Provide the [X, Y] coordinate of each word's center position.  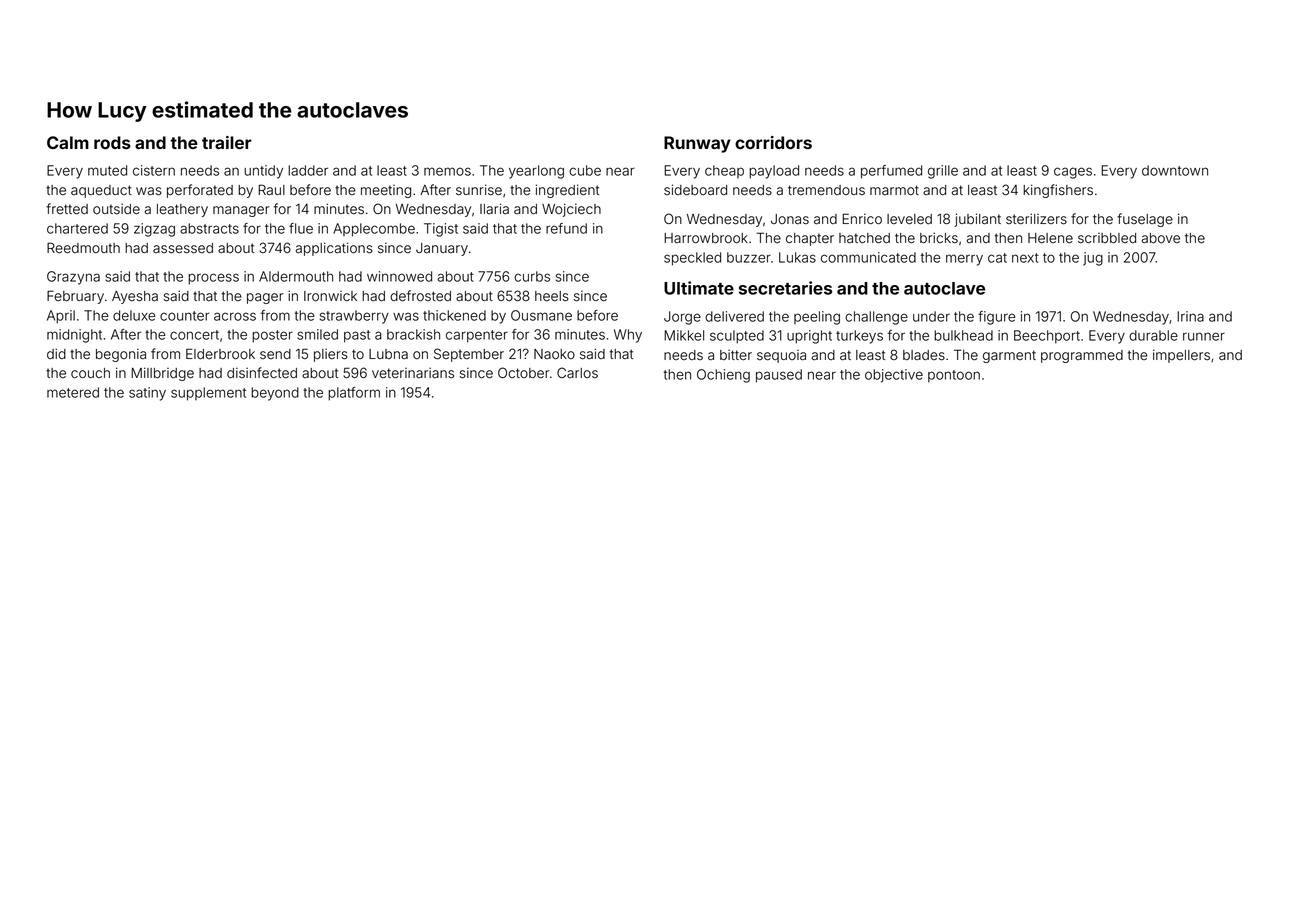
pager [265, 298]
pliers [331, 355]
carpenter [477, 336]
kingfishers [1058, 191]
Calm [68, 142]
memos [447, 171]
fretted [67, 209]
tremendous [826, 190]
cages [1073, 173]
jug [1093, 259]
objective [894, 376]
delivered [734, 316]
